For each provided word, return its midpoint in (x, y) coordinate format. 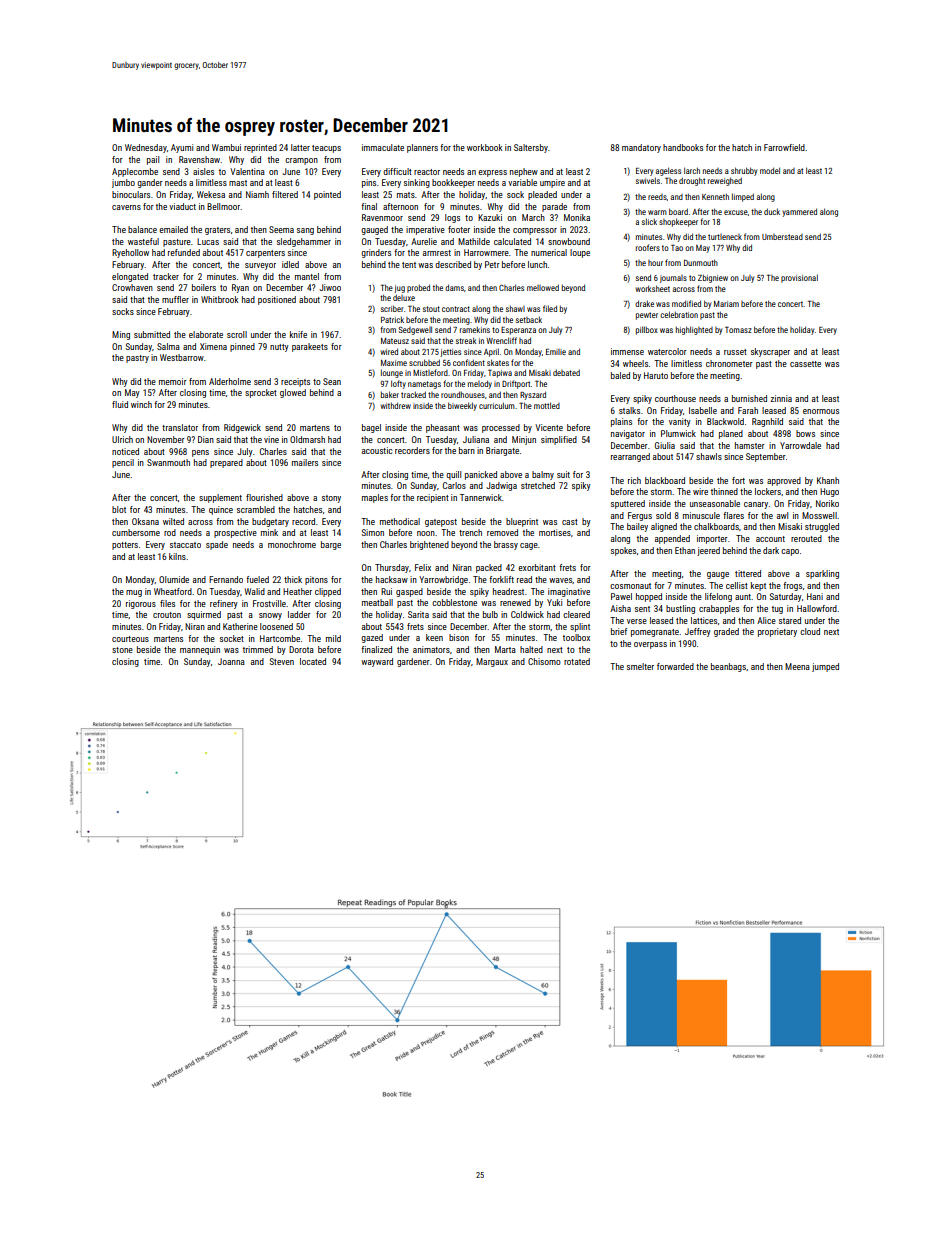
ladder (299, 614)
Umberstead (782, 237)
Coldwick (527, 614)
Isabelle (703, 410)
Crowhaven (132, 287)
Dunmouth (701, 262)
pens (200, 453)
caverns (126, 207)
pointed (327, 195)
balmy (543, 475)
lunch (537, 264)
